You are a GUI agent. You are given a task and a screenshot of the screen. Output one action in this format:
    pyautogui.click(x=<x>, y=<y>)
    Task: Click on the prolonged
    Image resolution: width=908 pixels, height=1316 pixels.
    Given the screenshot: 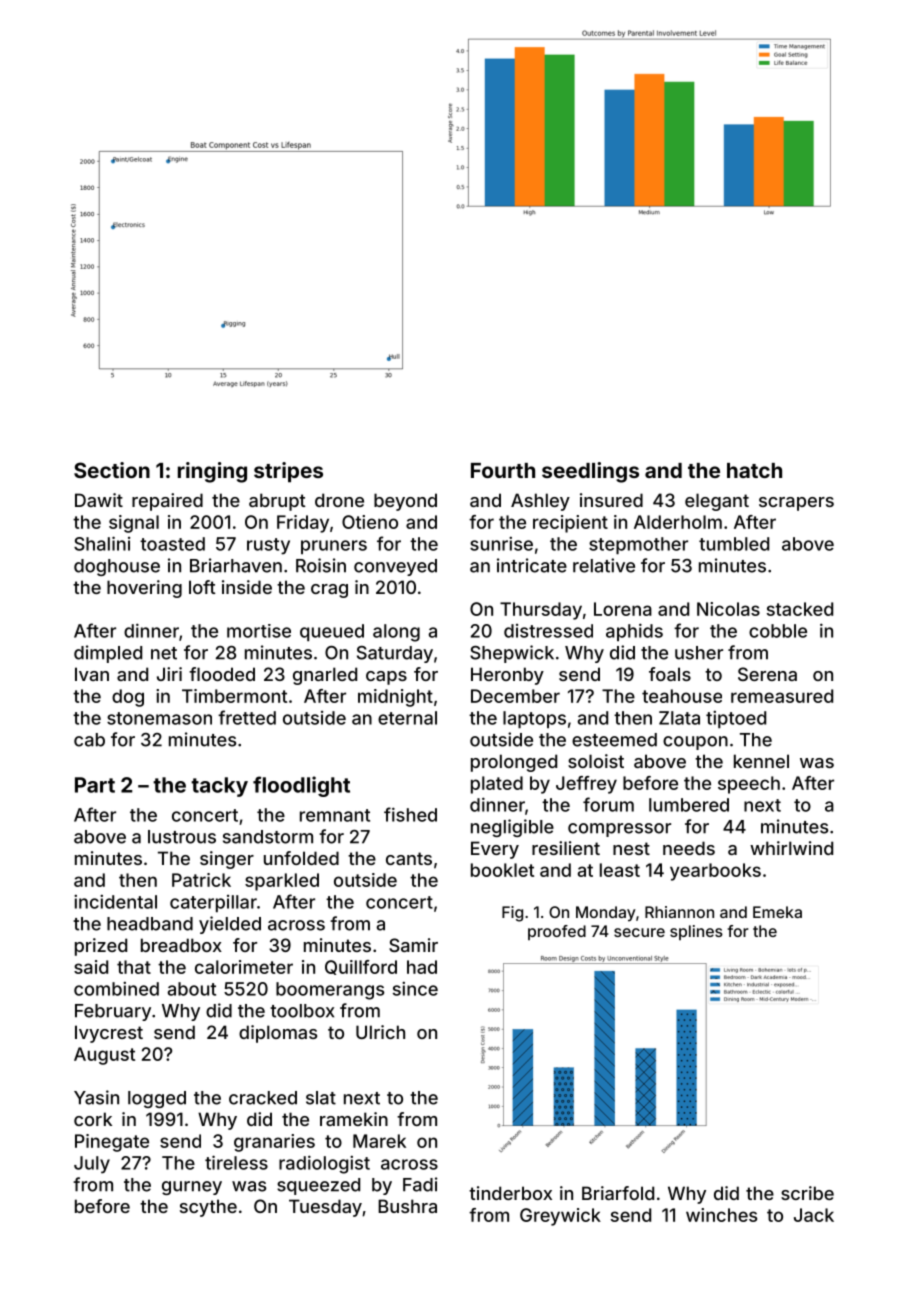 What is the action you would take?
    pyautogui.click(x=514, y=763)
